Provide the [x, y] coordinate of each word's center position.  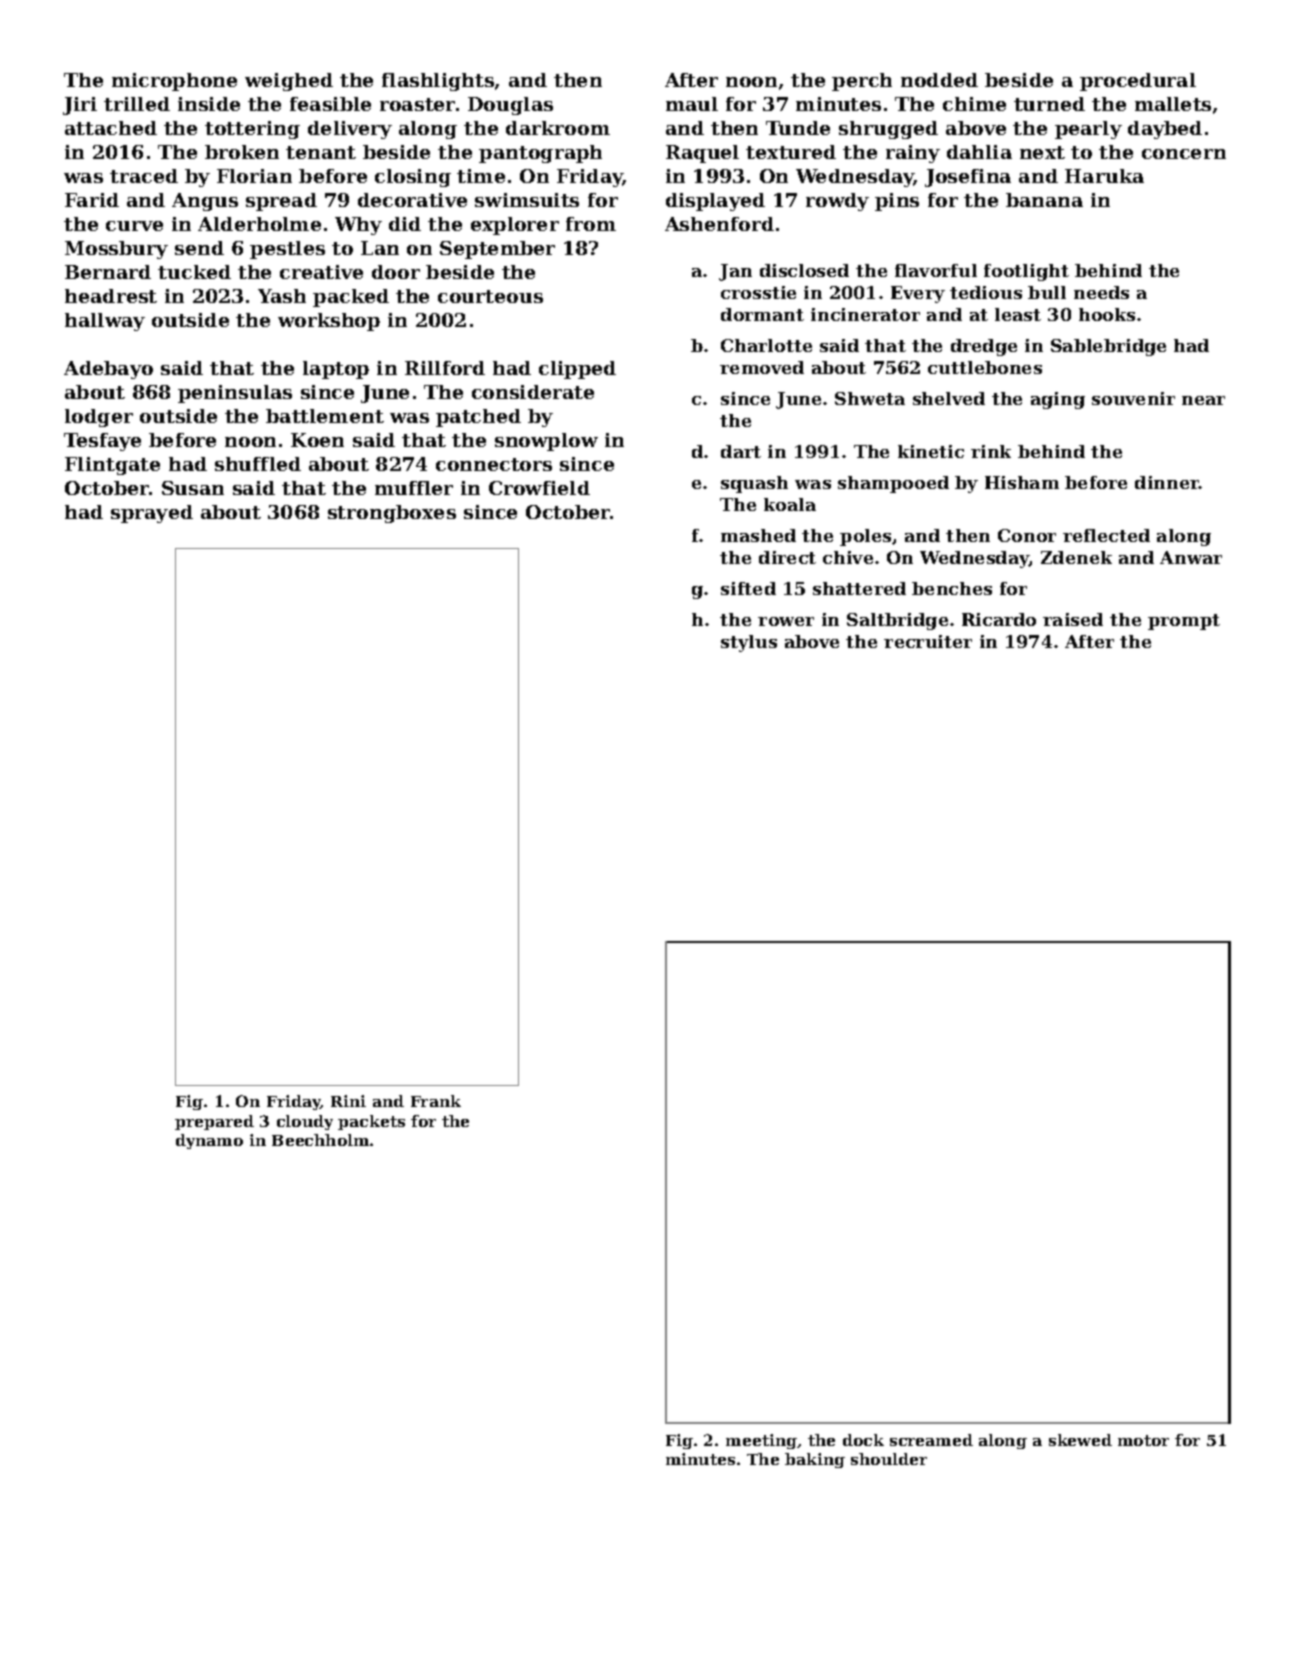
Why [358, 226]
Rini [348, 1101]
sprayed [152, 514]
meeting [761, 1441]
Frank [436, 1101]
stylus [749, 643]
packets [371, 1122]
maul [692, 104]
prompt [1184, 622]
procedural [1138, 82]
